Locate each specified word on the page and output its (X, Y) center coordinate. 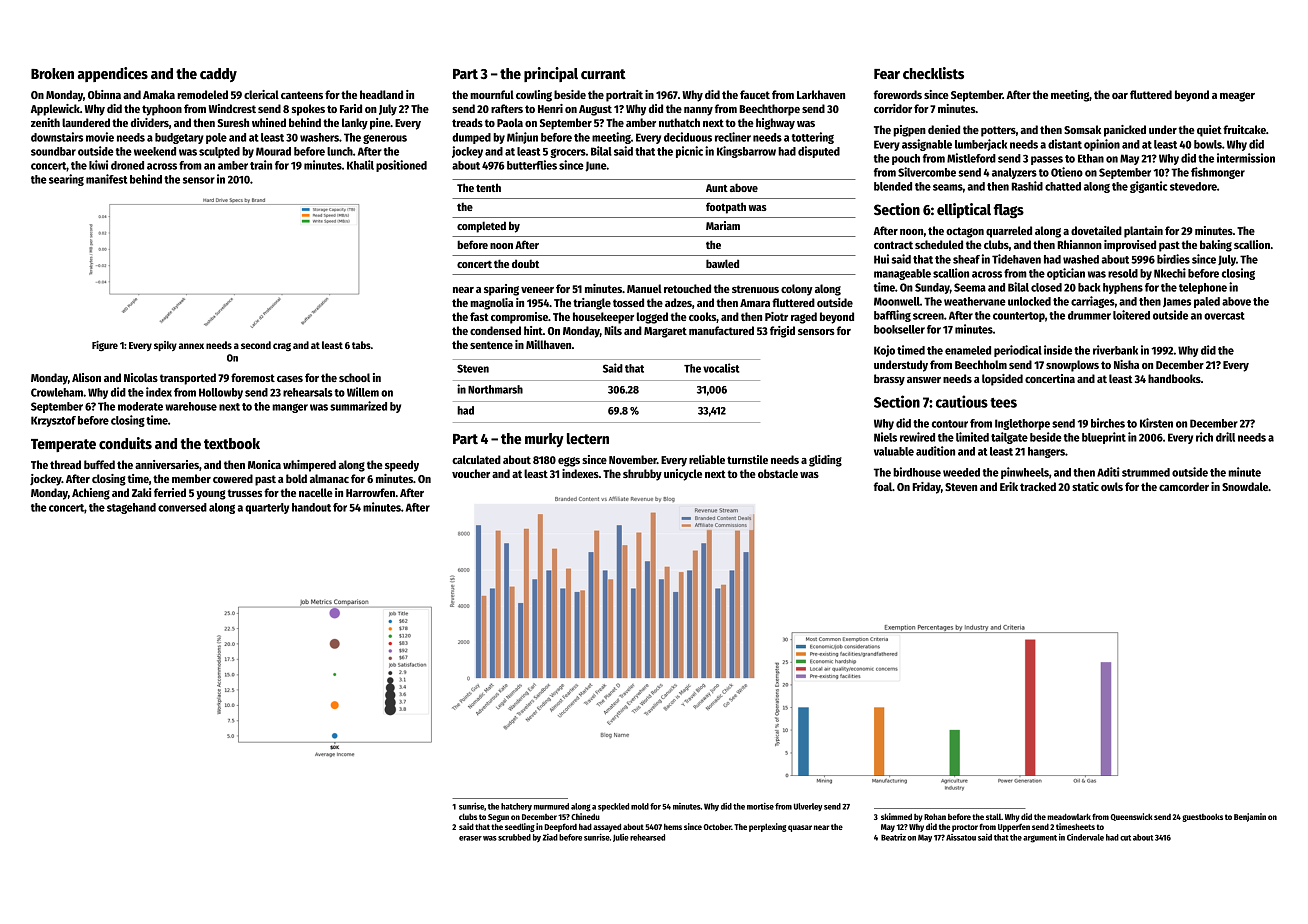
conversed (182, 507)
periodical (1018, 351)
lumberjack (981, 145)
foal (883, 486)
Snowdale (1245, 486)
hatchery (516, 807)
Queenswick (1131, 817)
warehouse (191, 406)
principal (551, 74)
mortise (760, 806)
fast (479, 316)
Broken (52, 73)
